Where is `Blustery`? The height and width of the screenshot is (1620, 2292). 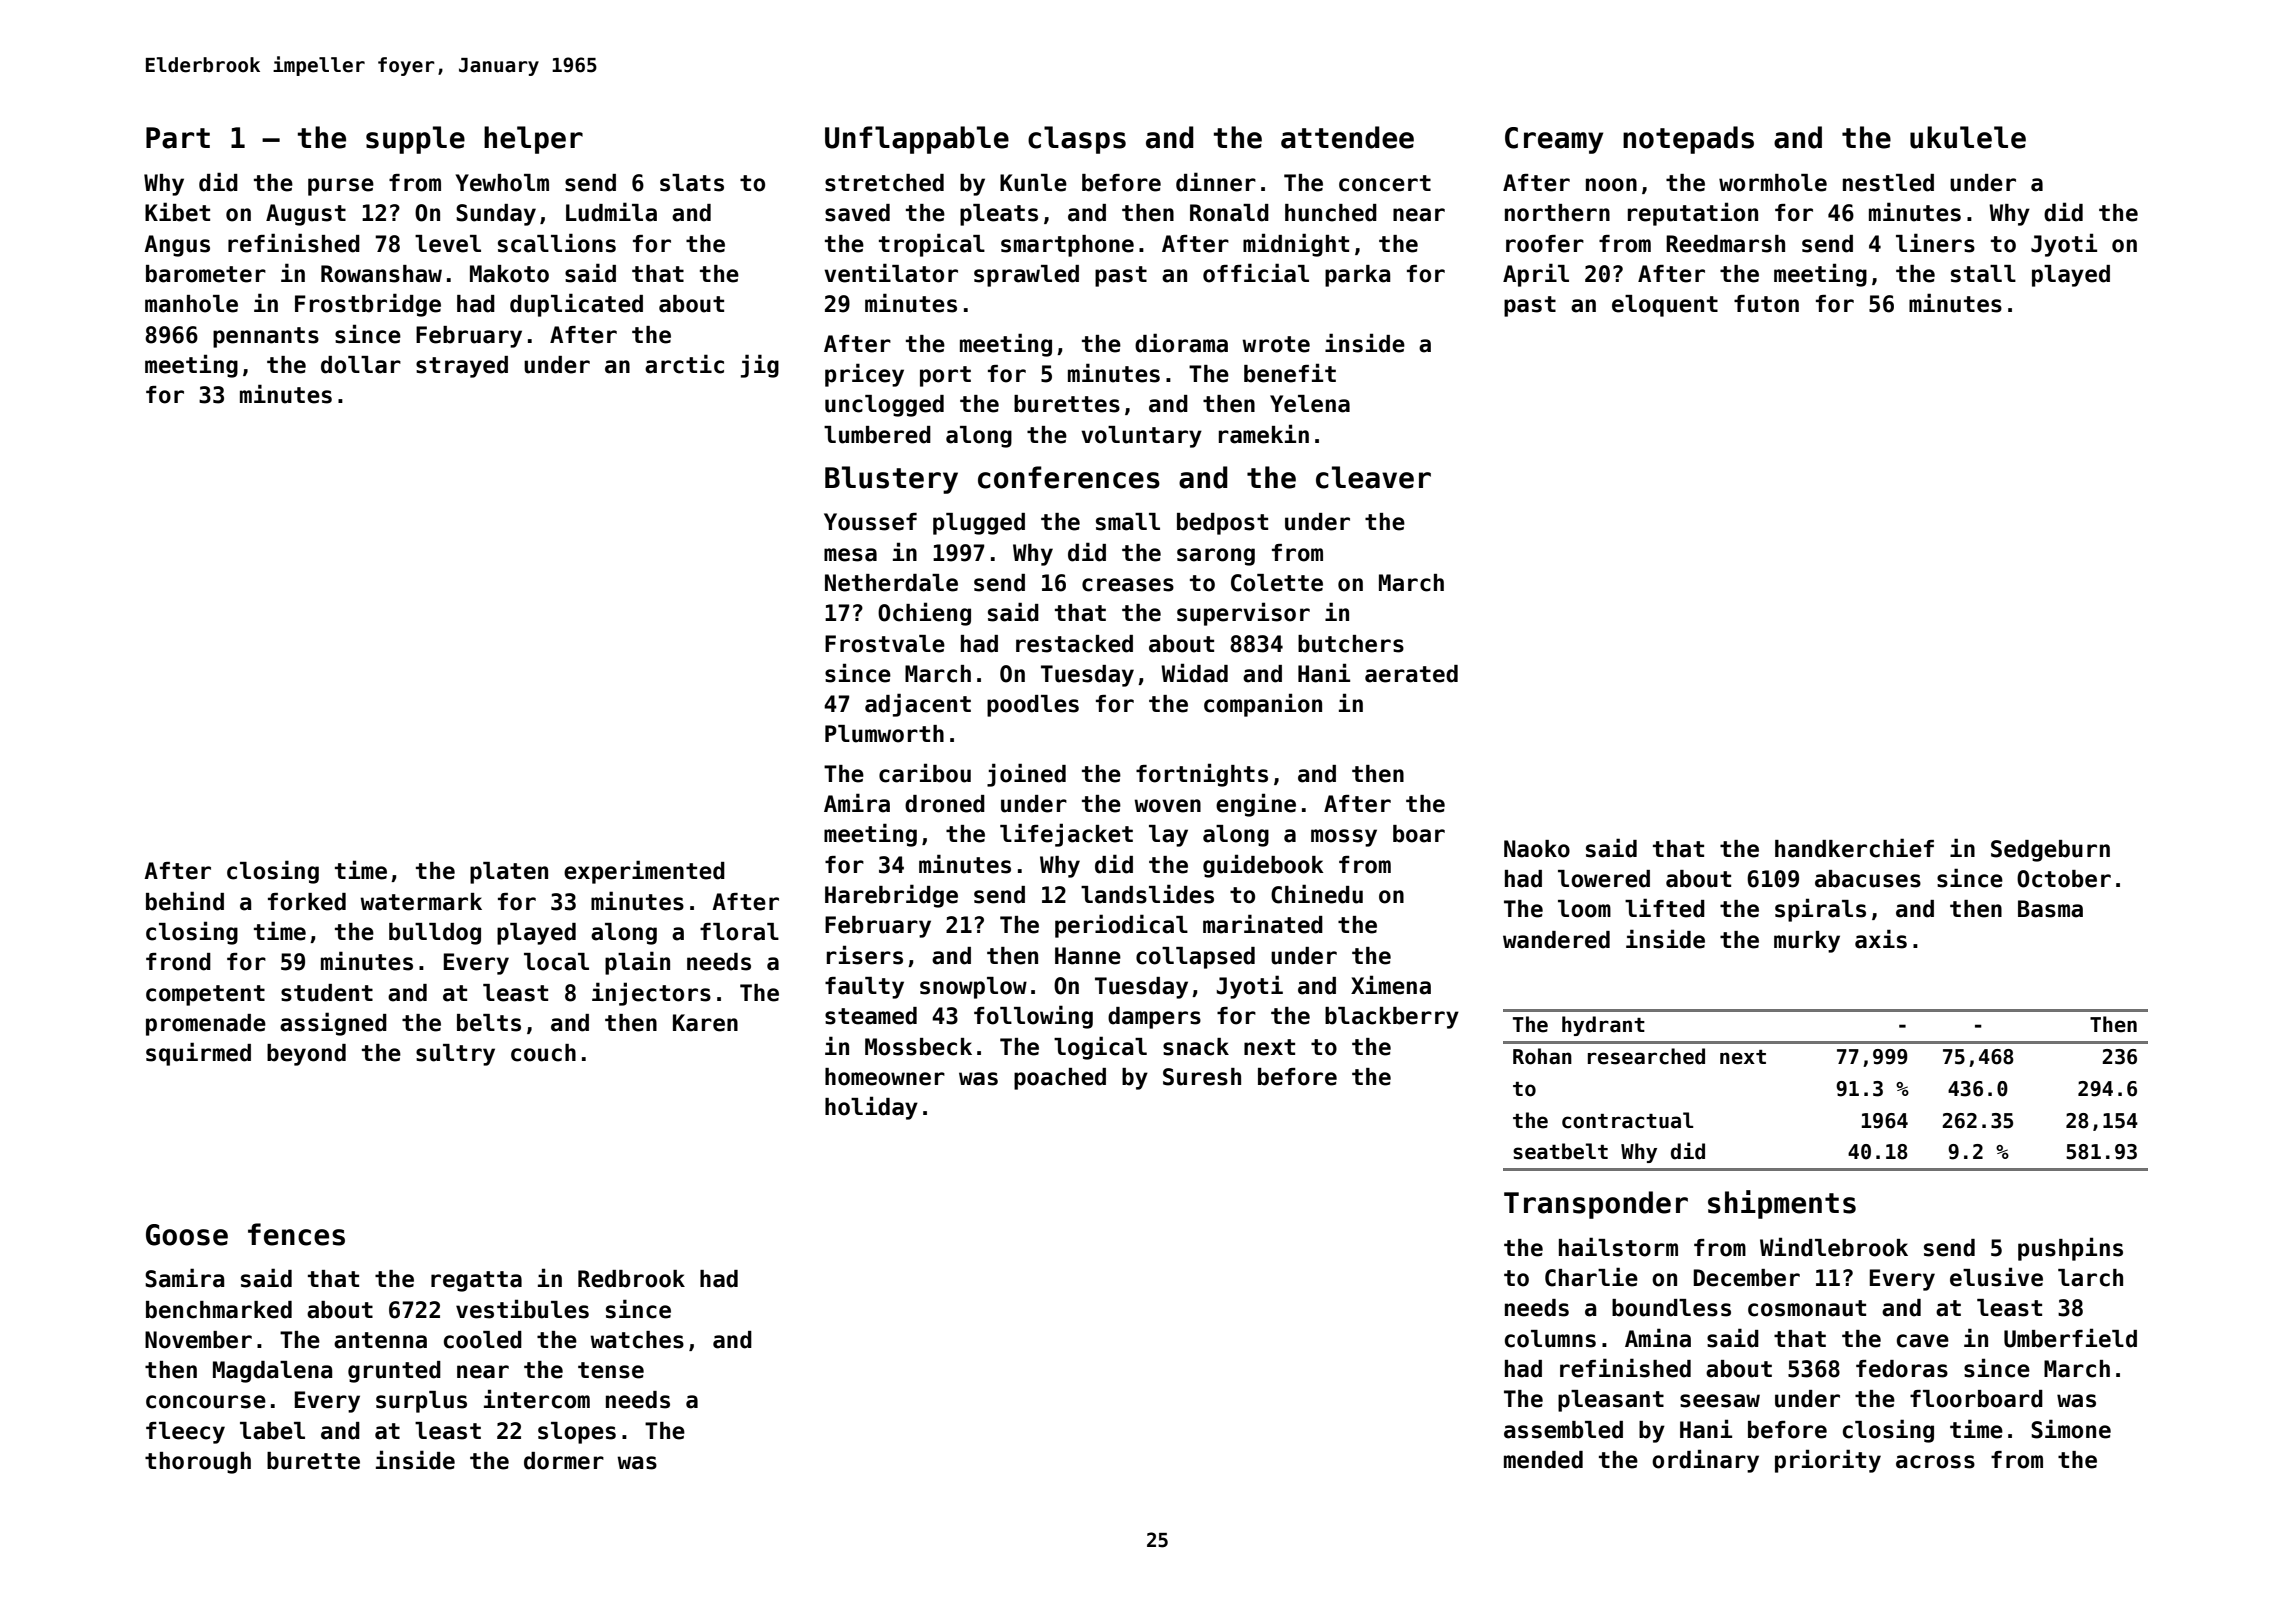
Blustery is located at coordinates (891, 480).
